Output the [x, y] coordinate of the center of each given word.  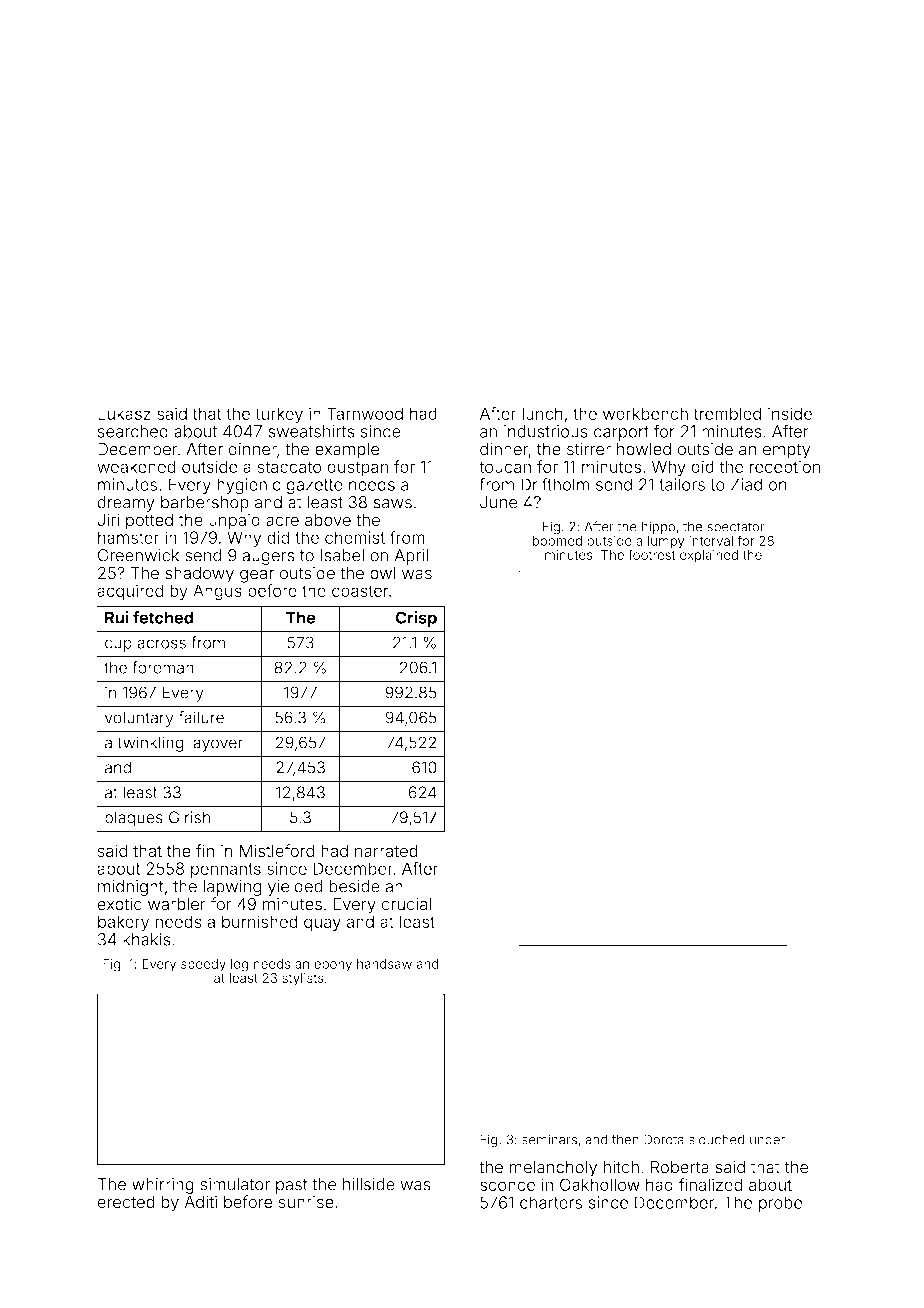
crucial [406, 904]
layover [216, 744]
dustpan [357, 468]
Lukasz [124, 413]
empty [786, 451]
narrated [386, 851]
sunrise [306, 1202]
